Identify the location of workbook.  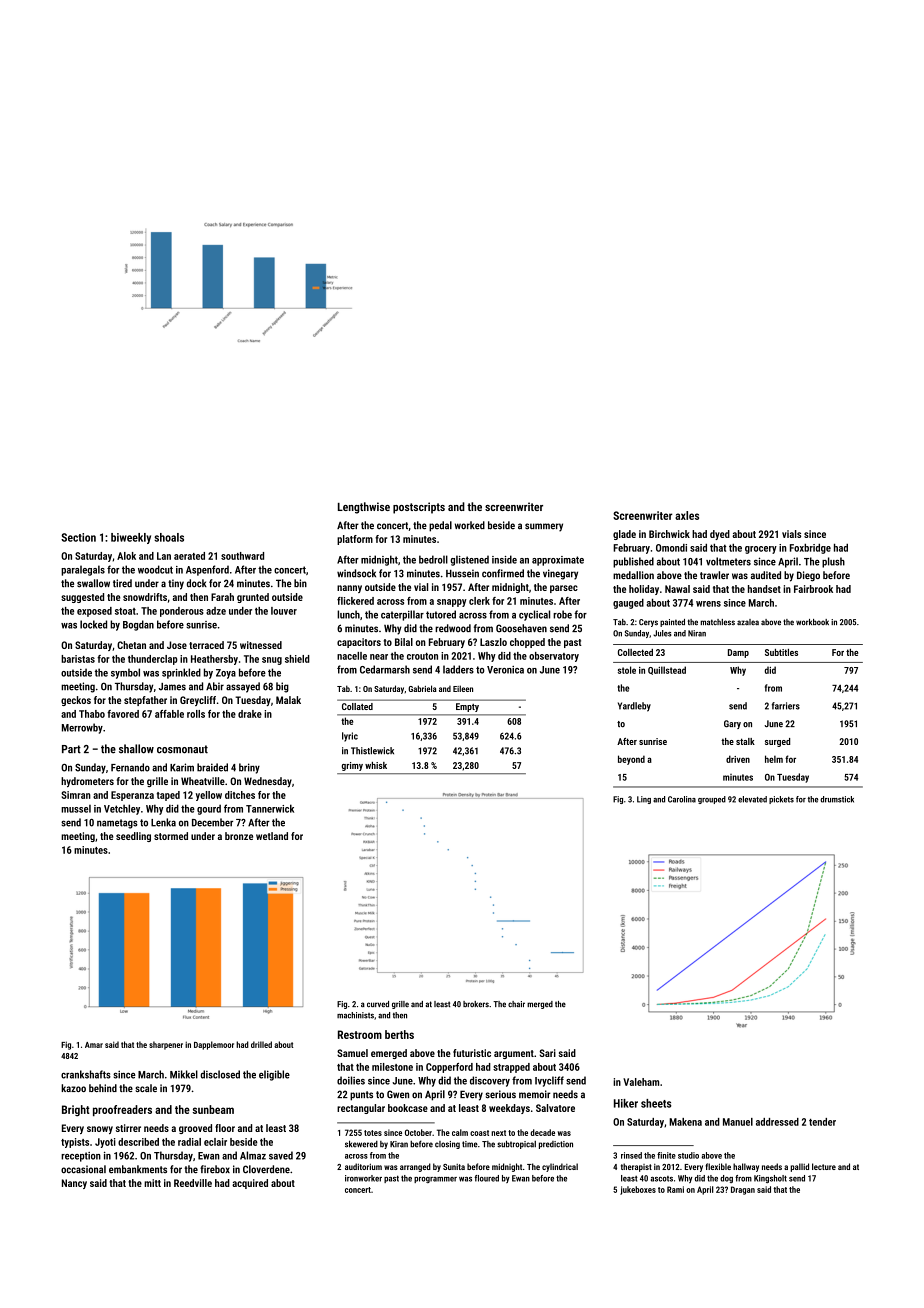
(812, 622).
